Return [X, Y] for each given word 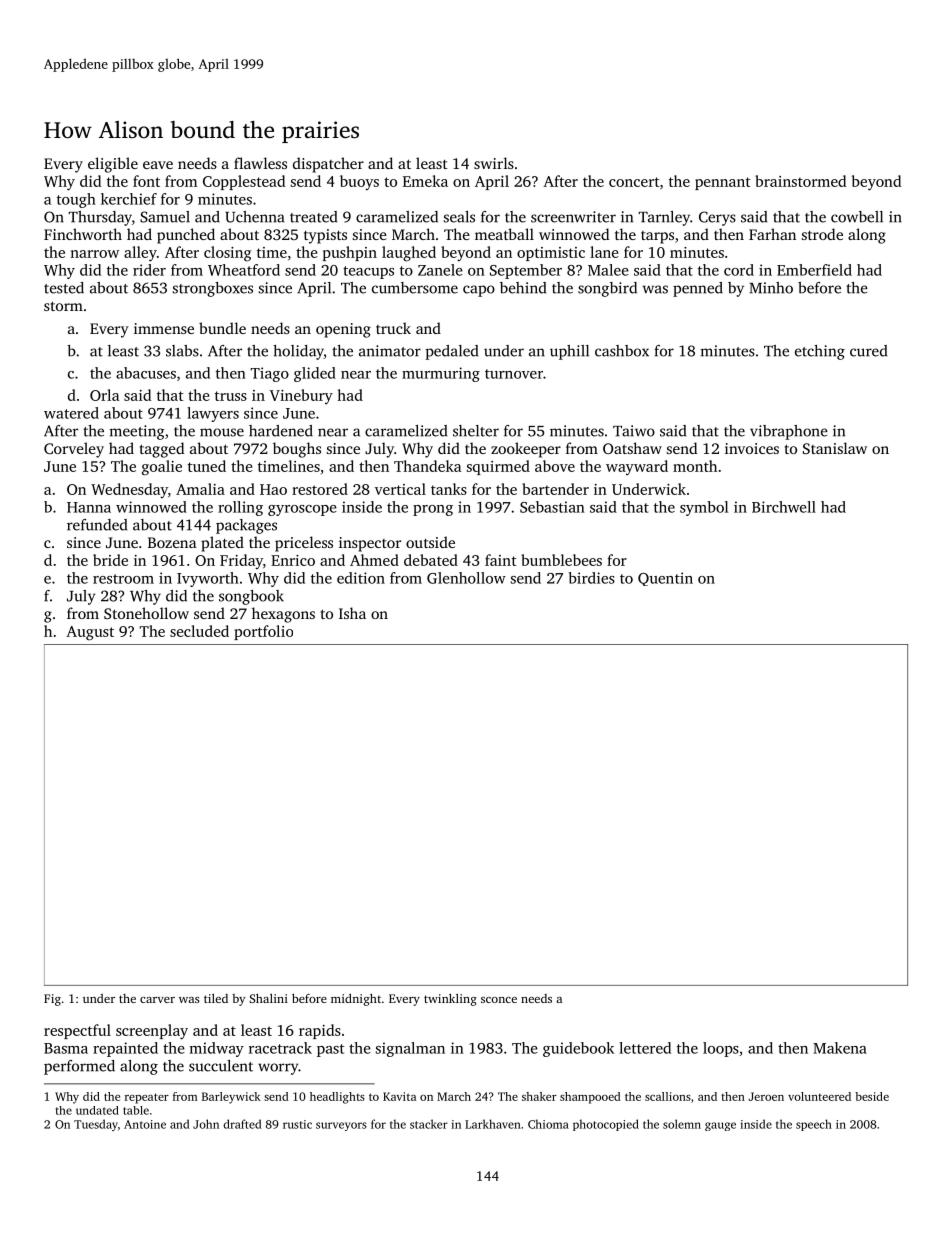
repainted [125, 1049]
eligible [113, 165]
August [90, 633]
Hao [273, 489]
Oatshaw [632, 448]
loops [721, 1049]
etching [820, 352]
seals [459, 217]
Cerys [717, 218]
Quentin [665, 579]
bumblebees [561, 560]
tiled [216, 998]
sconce [499, 1000]
